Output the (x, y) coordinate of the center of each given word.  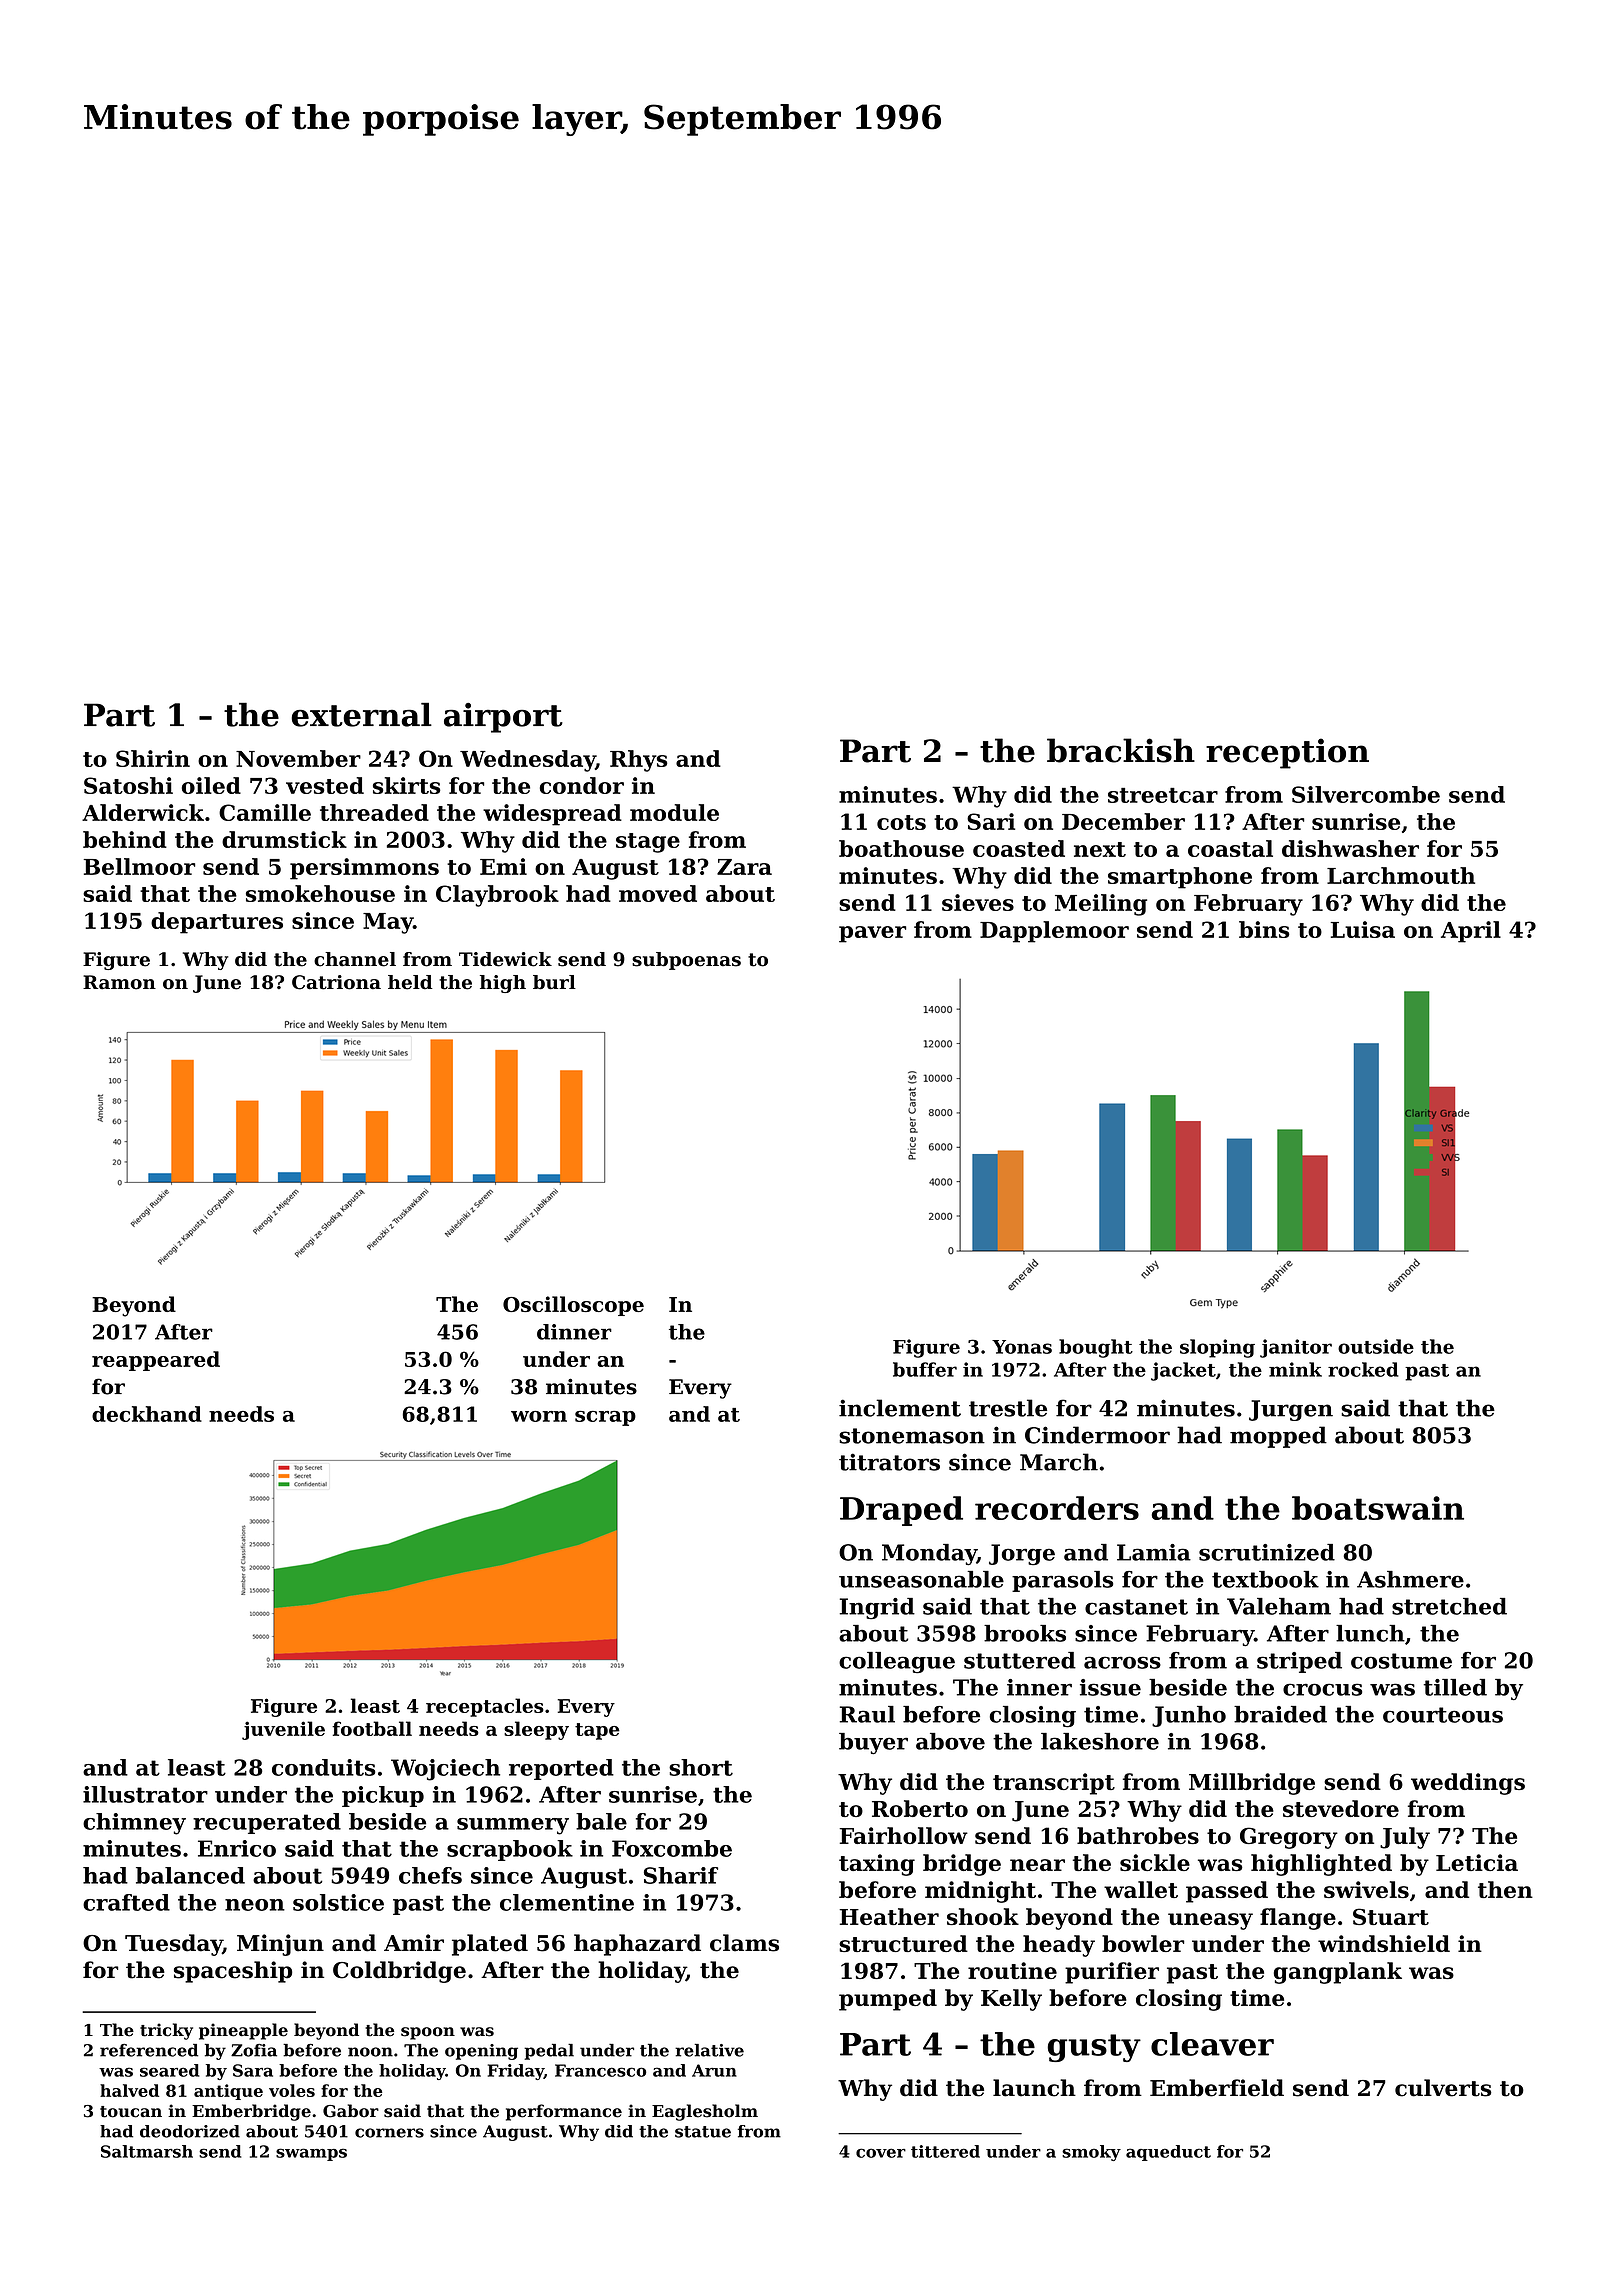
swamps (311, 2154)
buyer (873, 1744)
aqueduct (1168, 2153)
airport (503, 718)
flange (1298, 1919)
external (361, 715)
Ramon (119, 982)
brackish (1121, 750)
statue (703, 2132)
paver (872, 934)
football (372, 1728)
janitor (1296, 1348)
